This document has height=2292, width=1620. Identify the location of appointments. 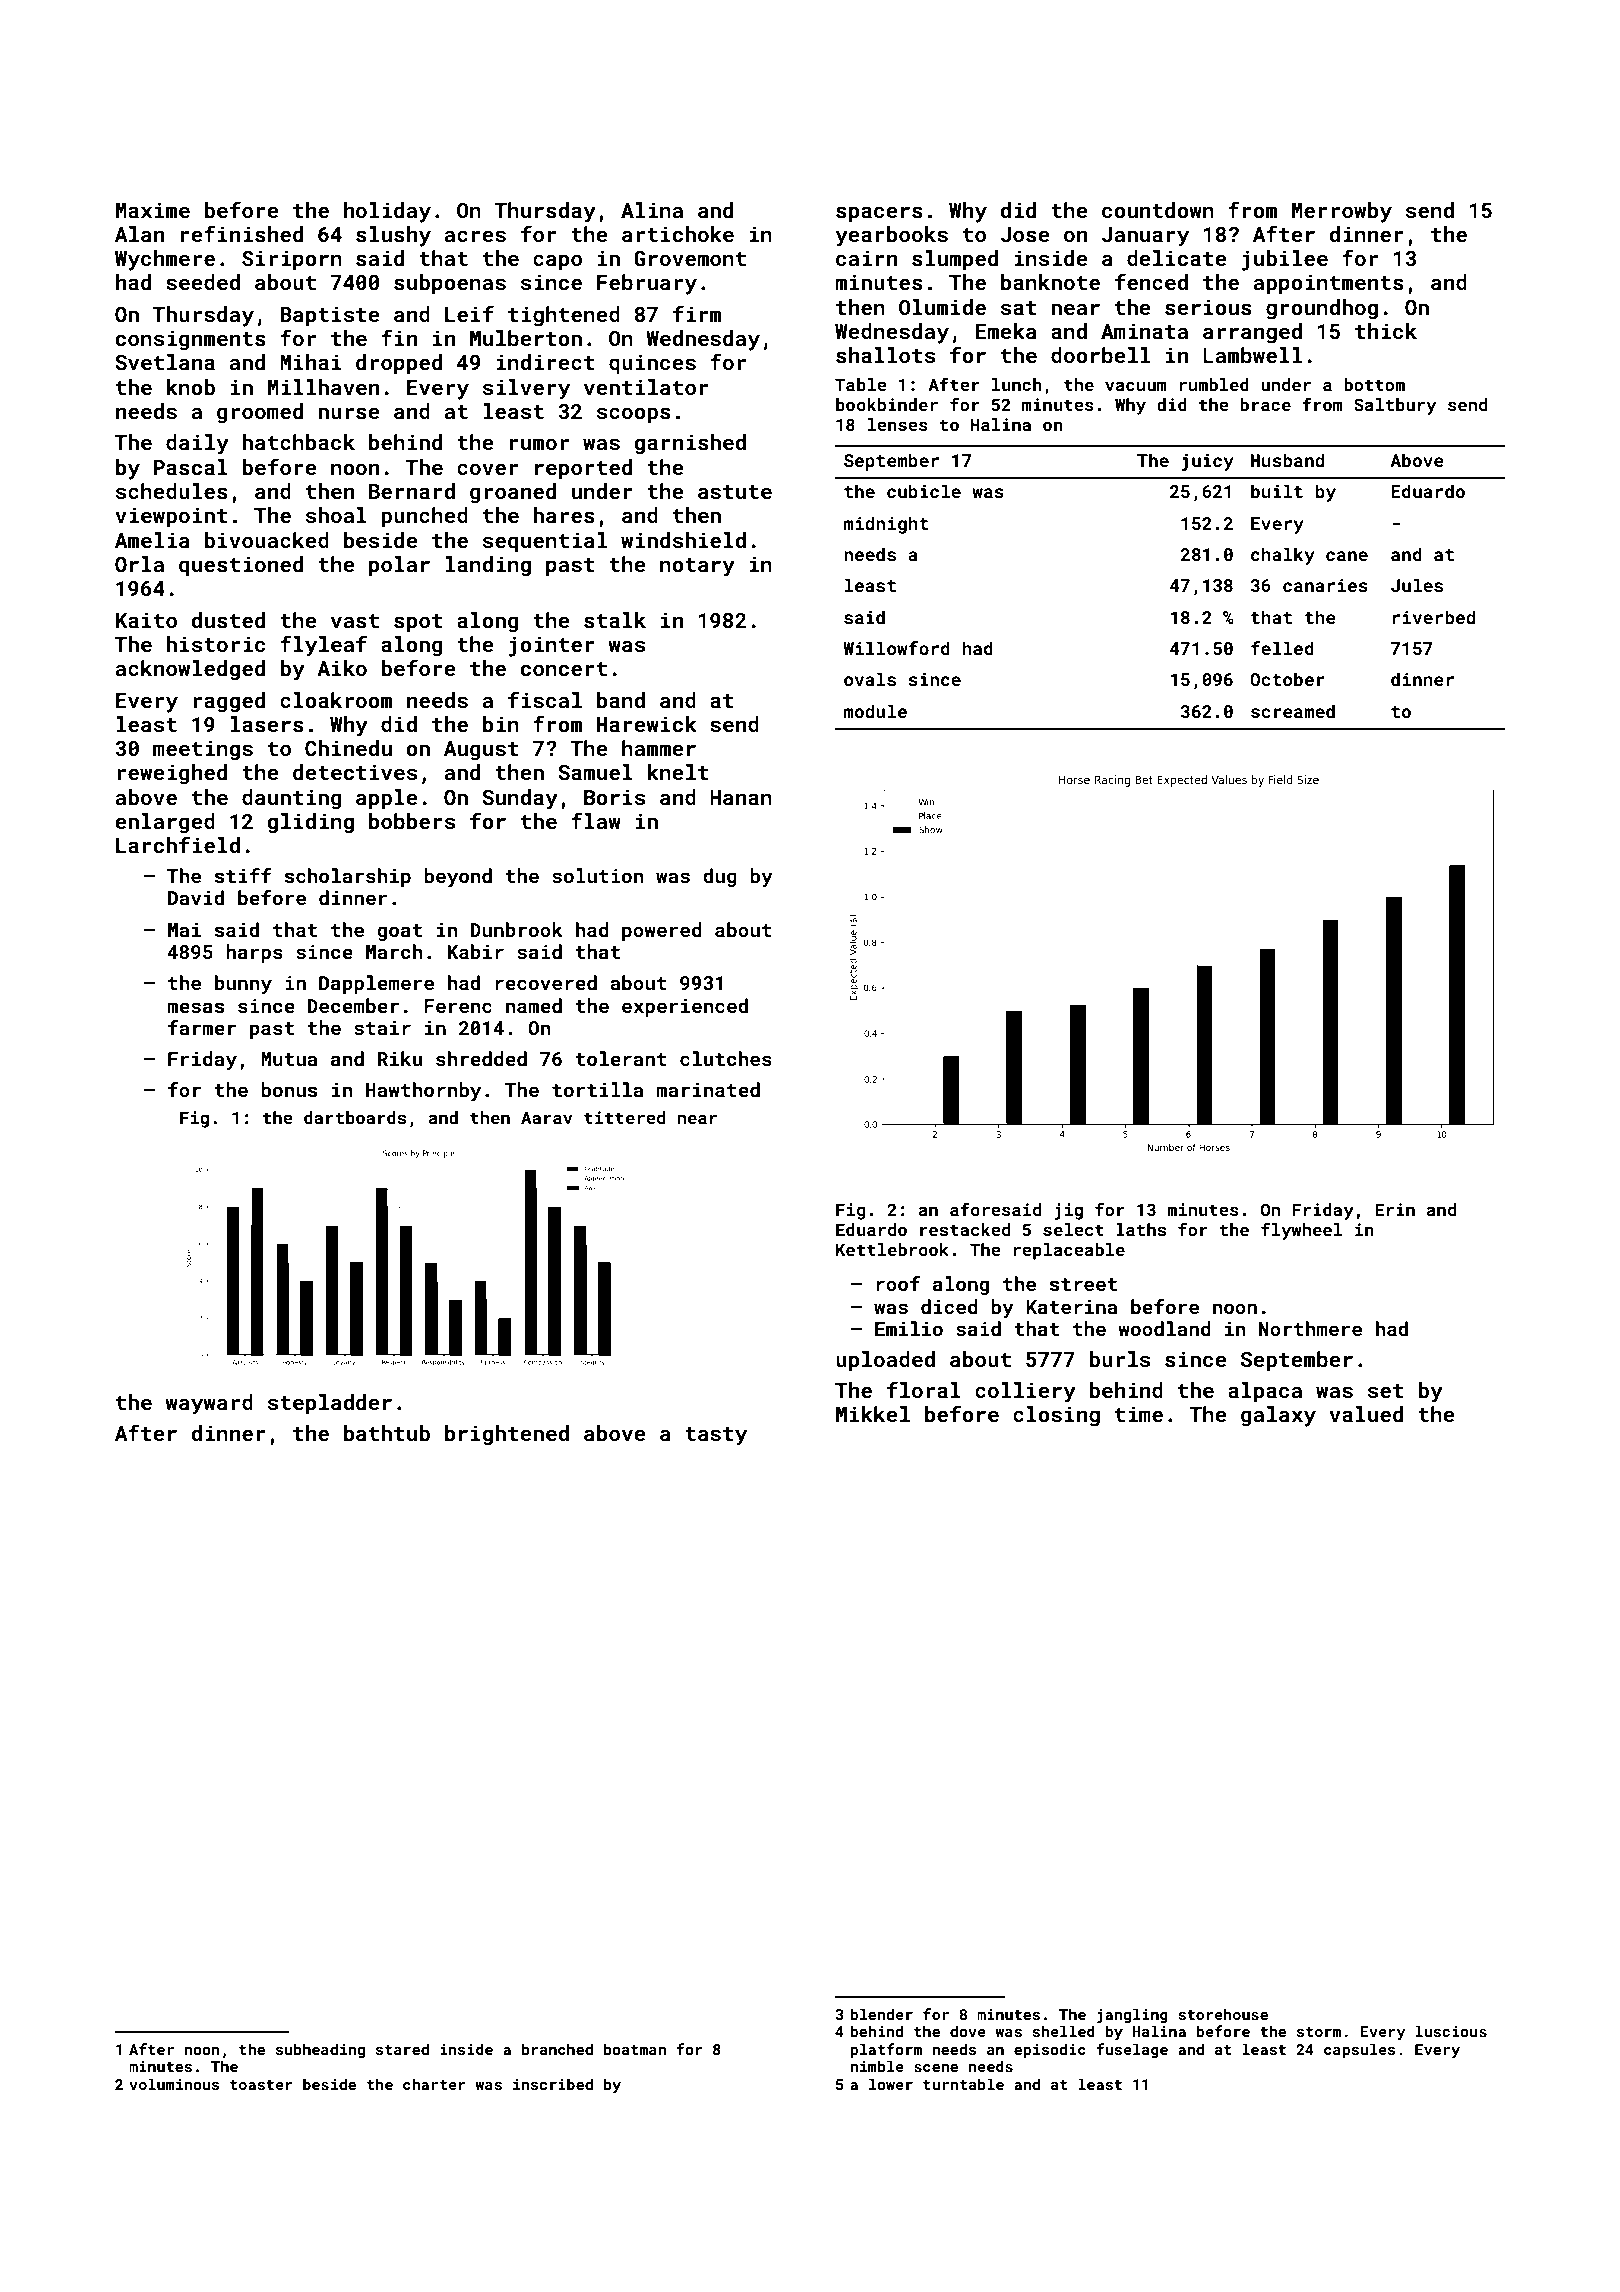
(1329, 284).
